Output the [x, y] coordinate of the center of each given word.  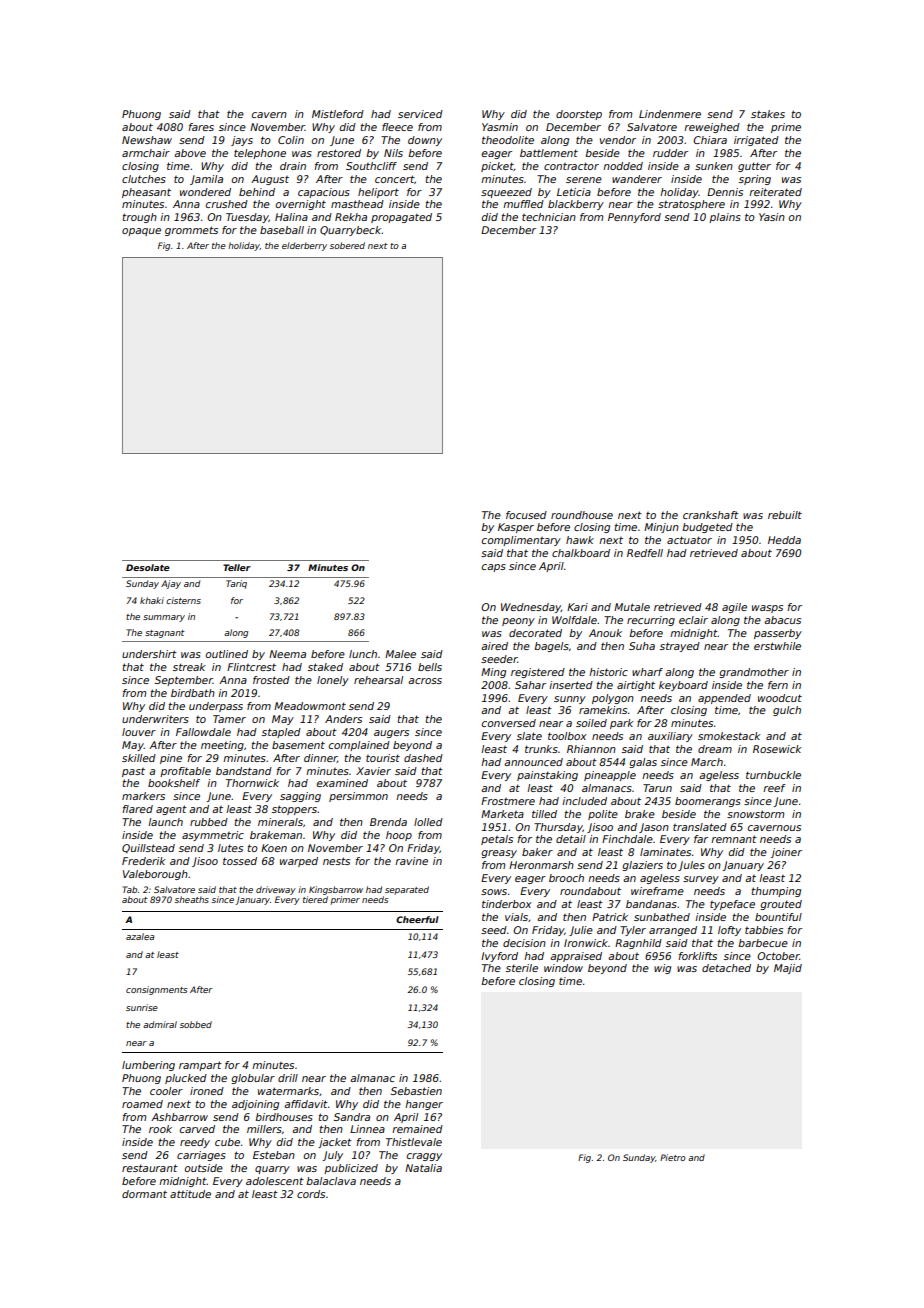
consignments [157, 990]
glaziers [642, 866]
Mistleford [338, 114]
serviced [420, 114]
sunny [570, 700]
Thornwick [252, 783]
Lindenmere [670, 114]
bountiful [778, 917]
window [563, 968]
